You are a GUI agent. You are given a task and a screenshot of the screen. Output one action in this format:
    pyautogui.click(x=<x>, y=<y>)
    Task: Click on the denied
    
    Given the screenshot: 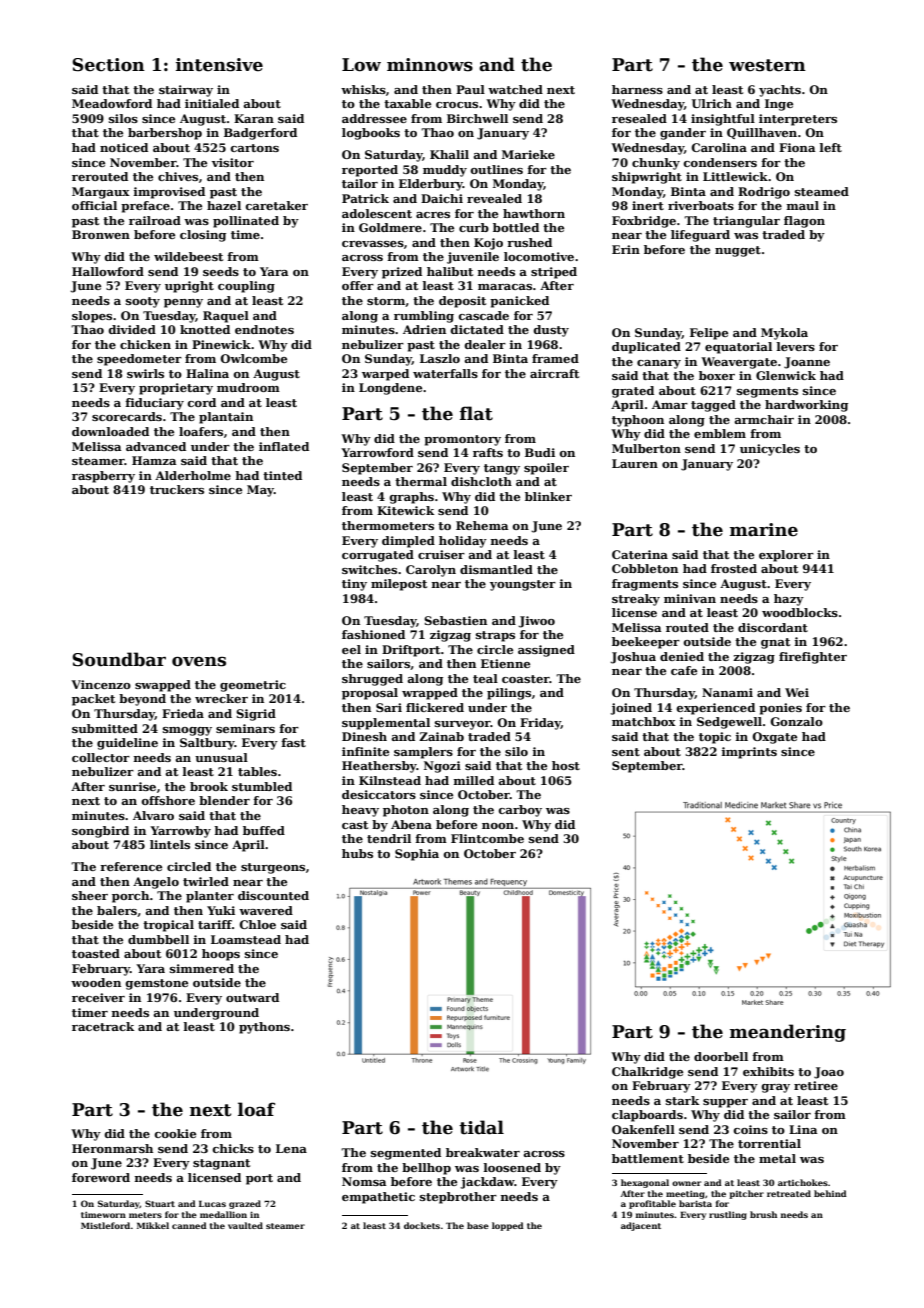 What is the action you would take?
    pyautogui.click(x=682, y=656)
